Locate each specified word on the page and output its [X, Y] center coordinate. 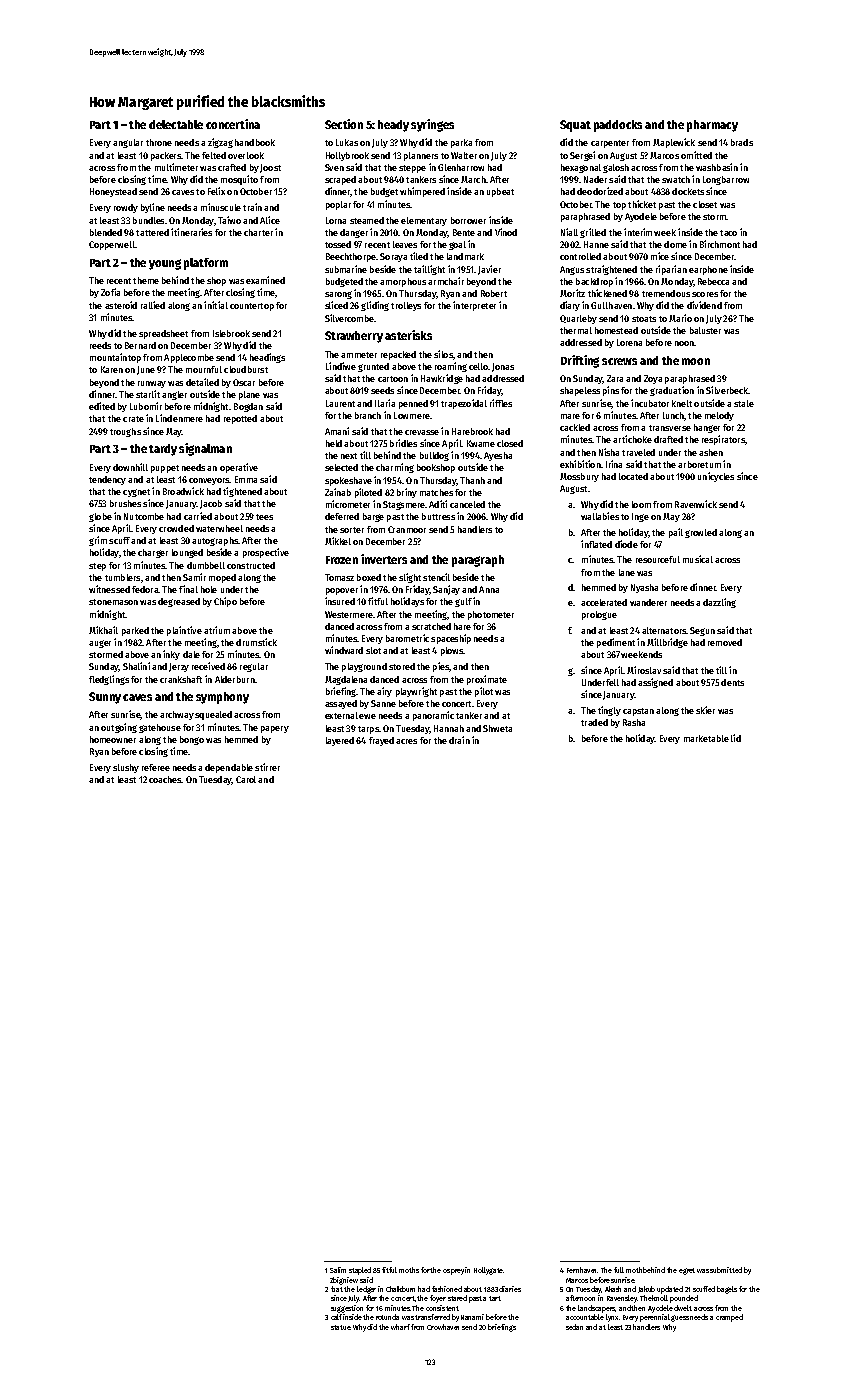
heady [393, 126]
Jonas [503, 367]
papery [275, 729]
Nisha [609, 452]
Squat [575, 126]
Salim [338, 1270]
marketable [706, 738]
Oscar [244, 382]
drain [459, 740]
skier [705, 710]
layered [340, 741]
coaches [165, 779]
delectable [176, 124]
